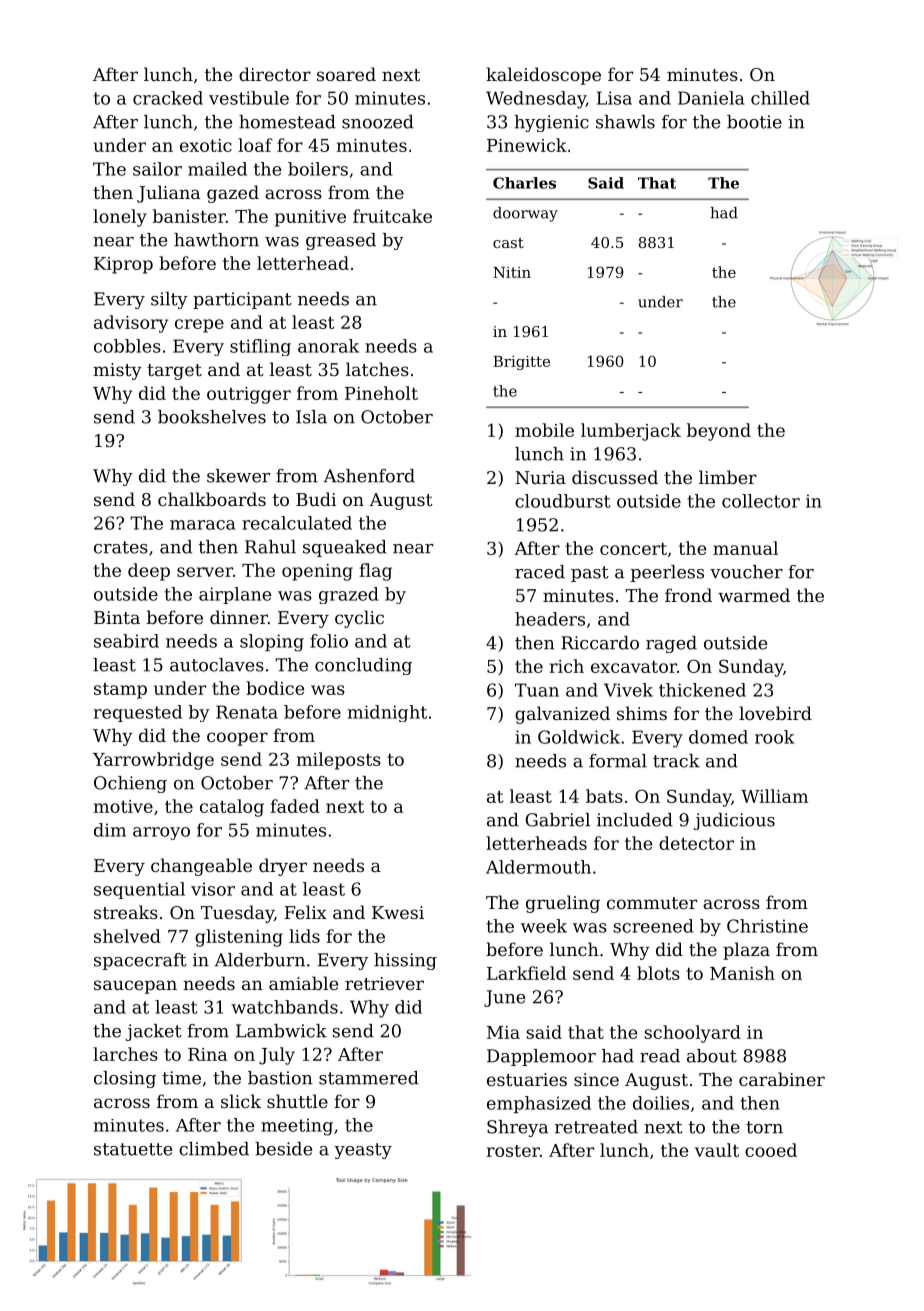  I want to click on shims, so click(642, 713).
